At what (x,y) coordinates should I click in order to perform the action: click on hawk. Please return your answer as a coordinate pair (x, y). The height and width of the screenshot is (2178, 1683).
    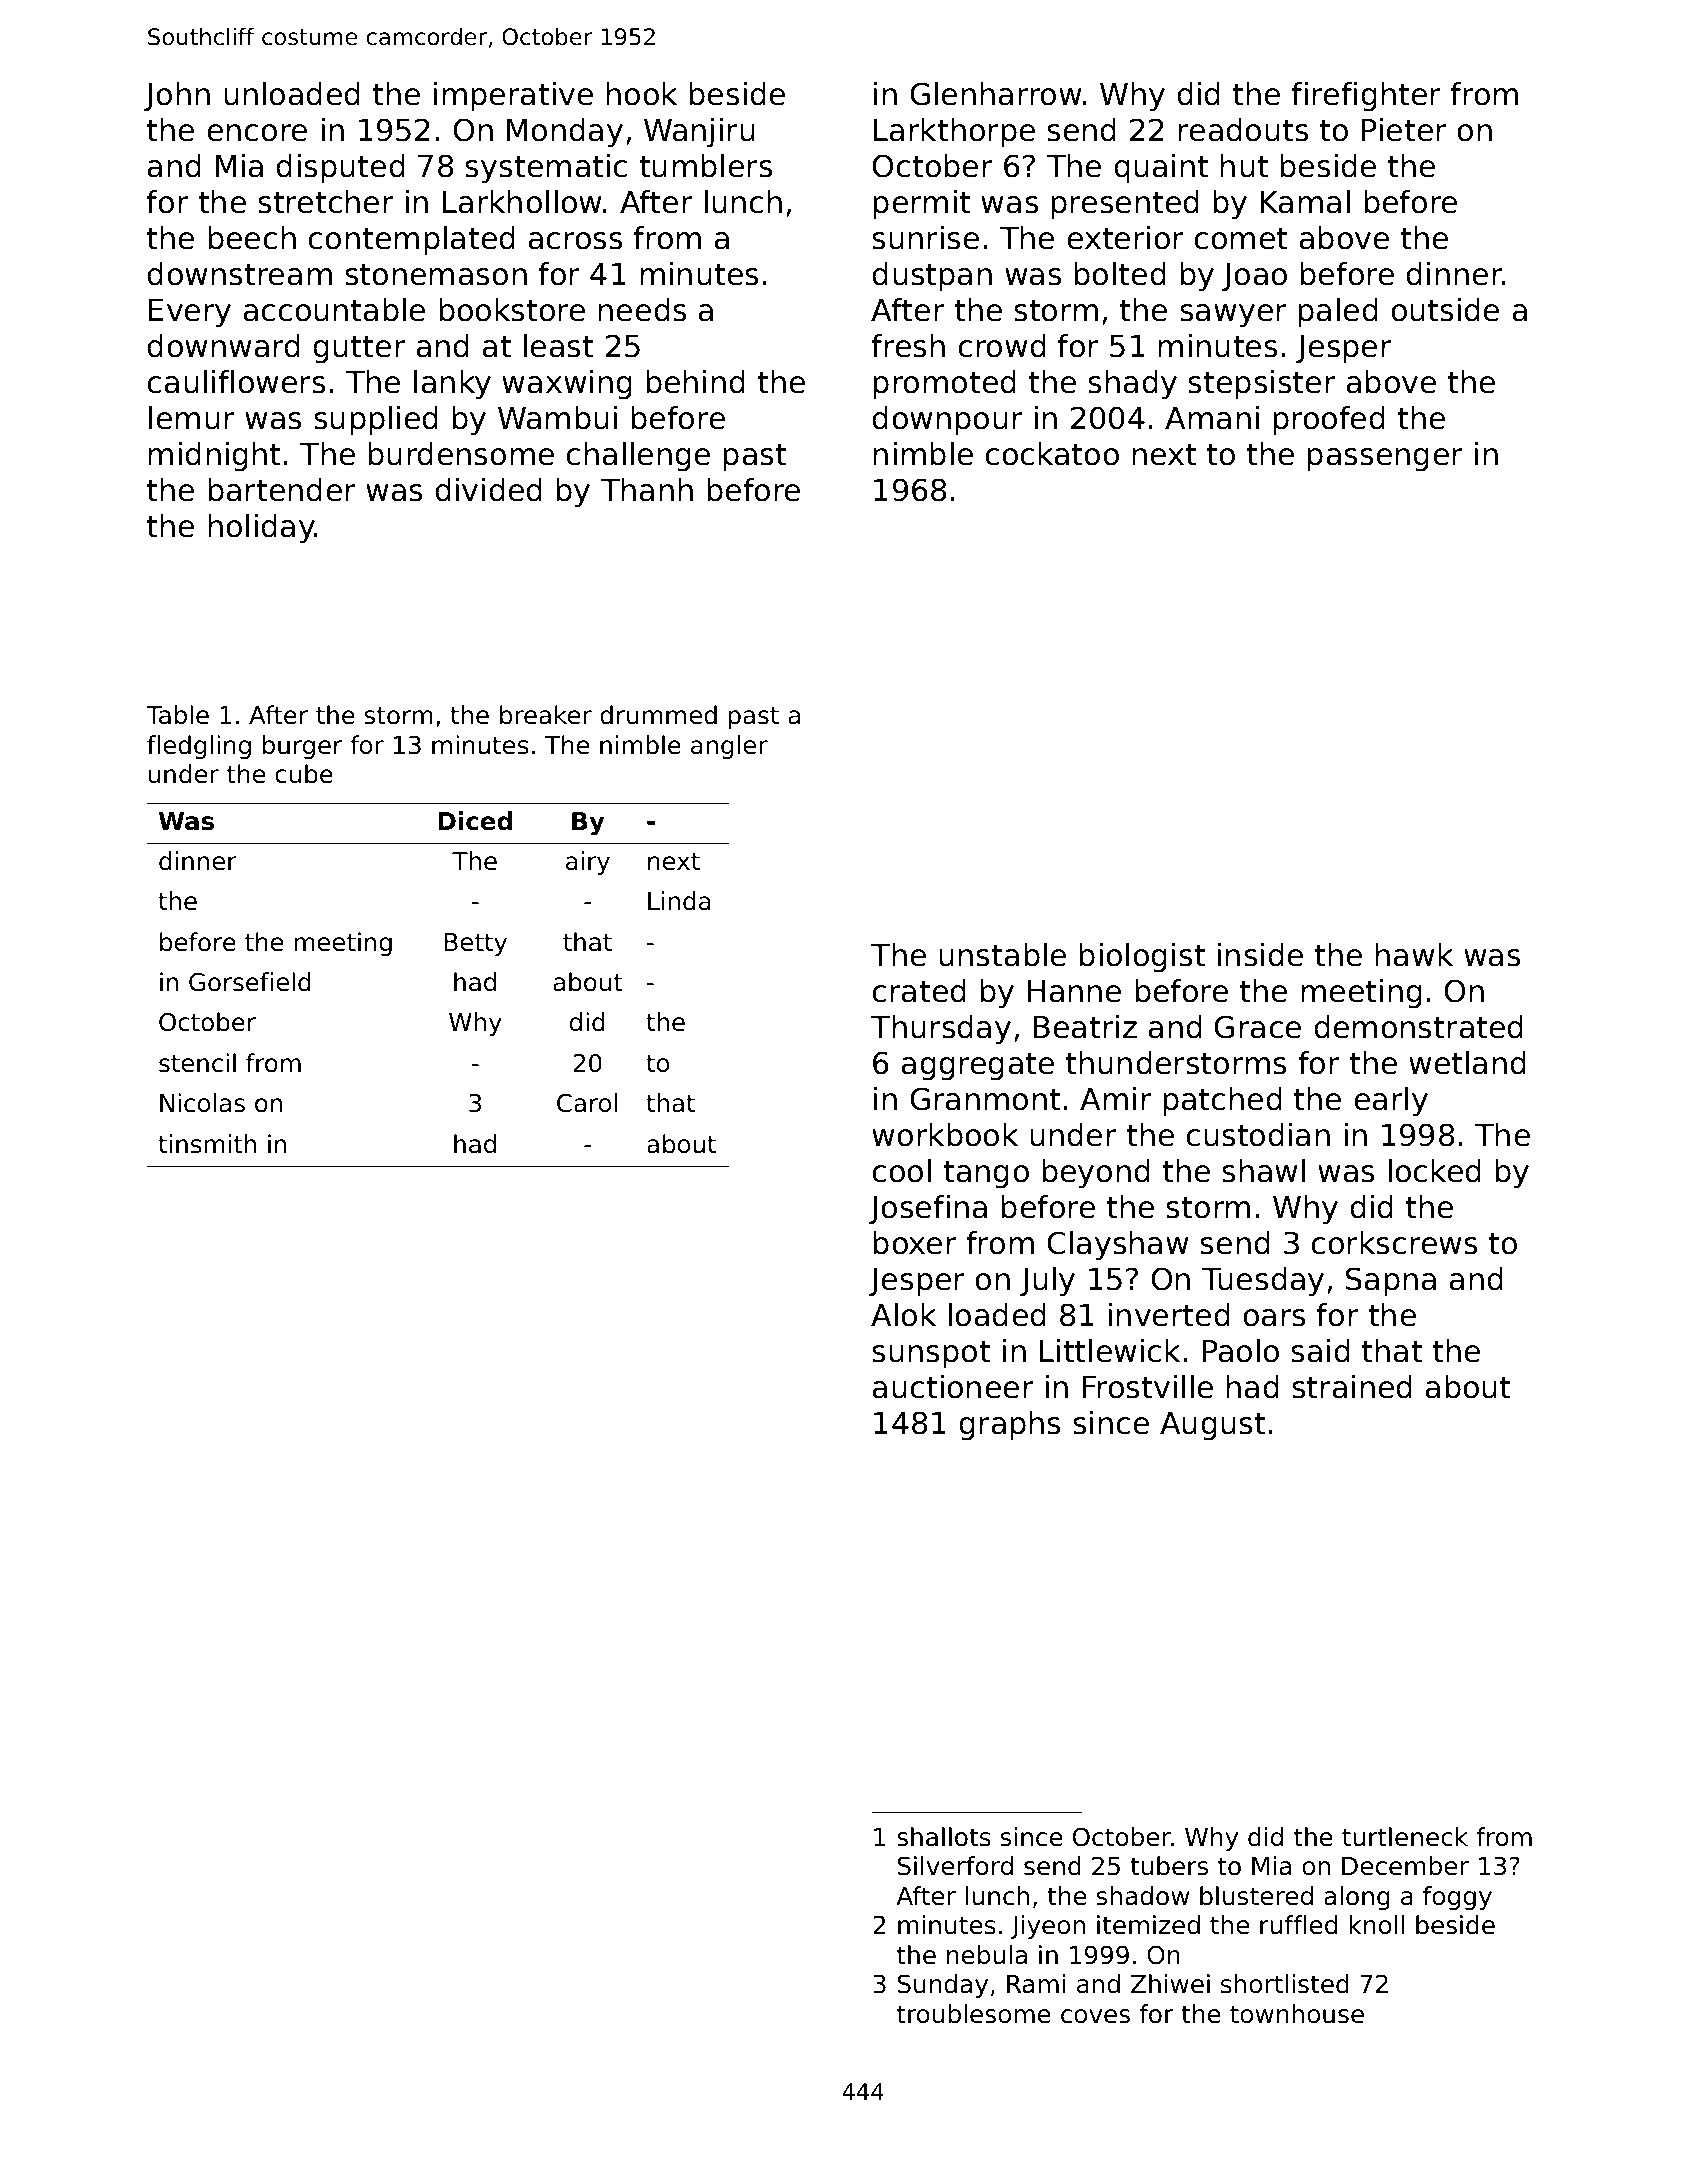
    Looking at the image, I should click on (1414, 955).
